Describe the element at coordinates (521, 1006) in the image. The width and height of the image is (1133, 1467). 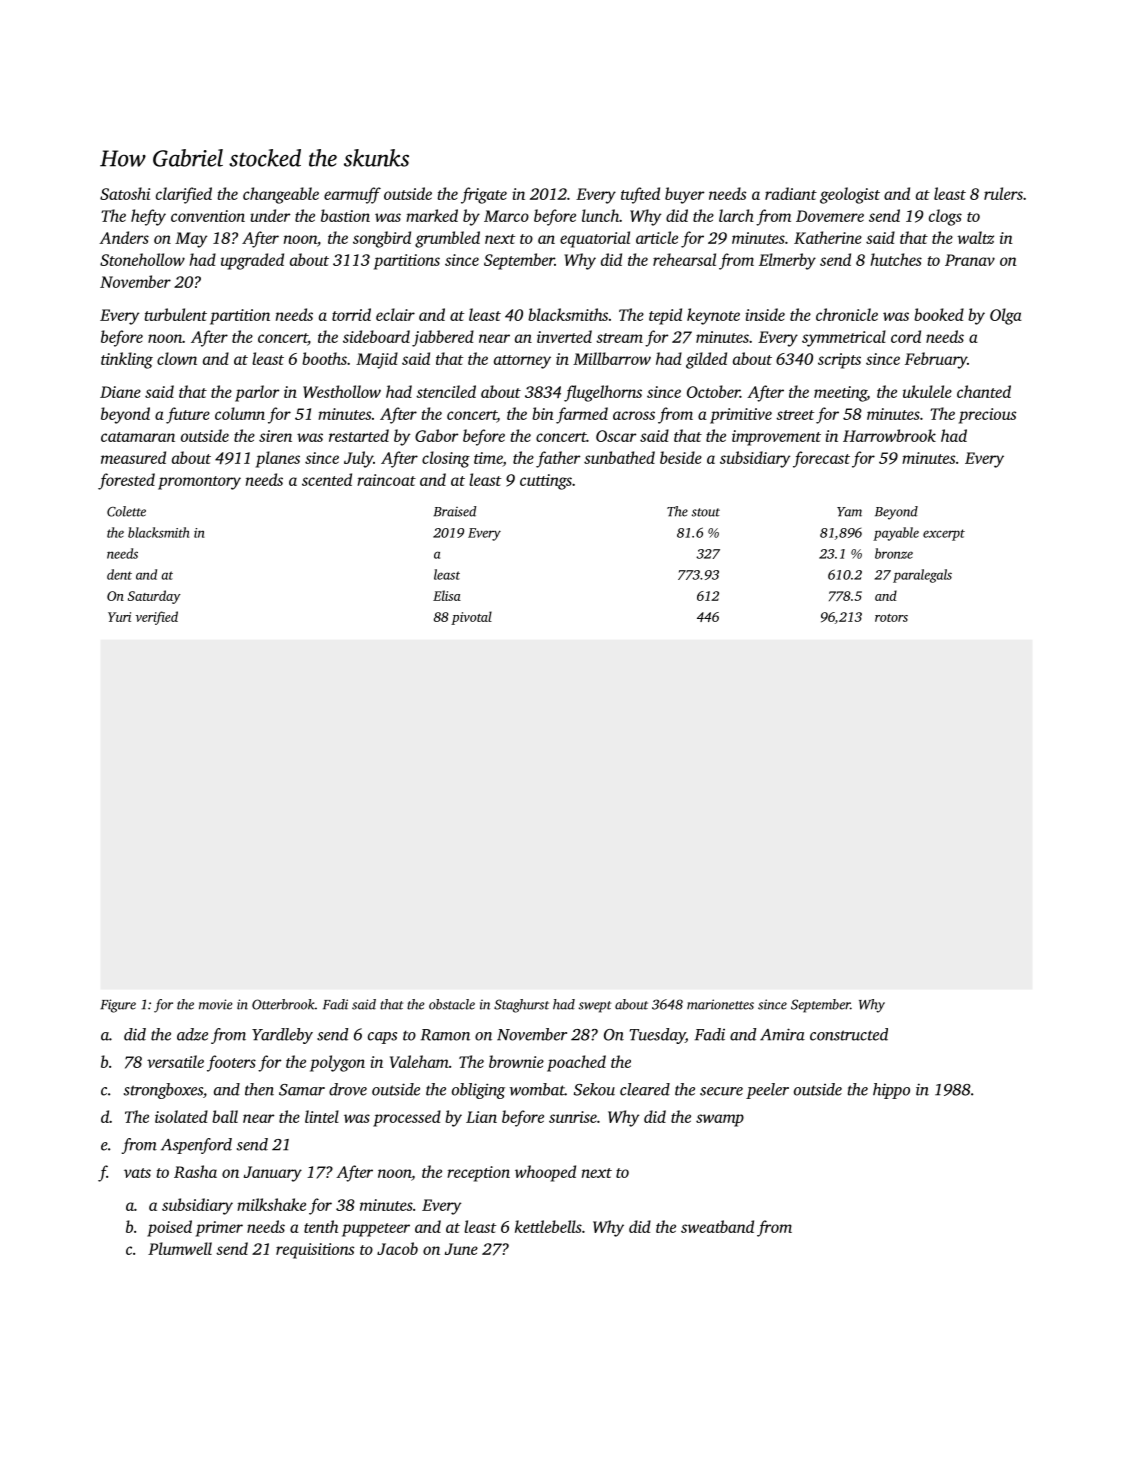
I see `Staghurst` at that location.
